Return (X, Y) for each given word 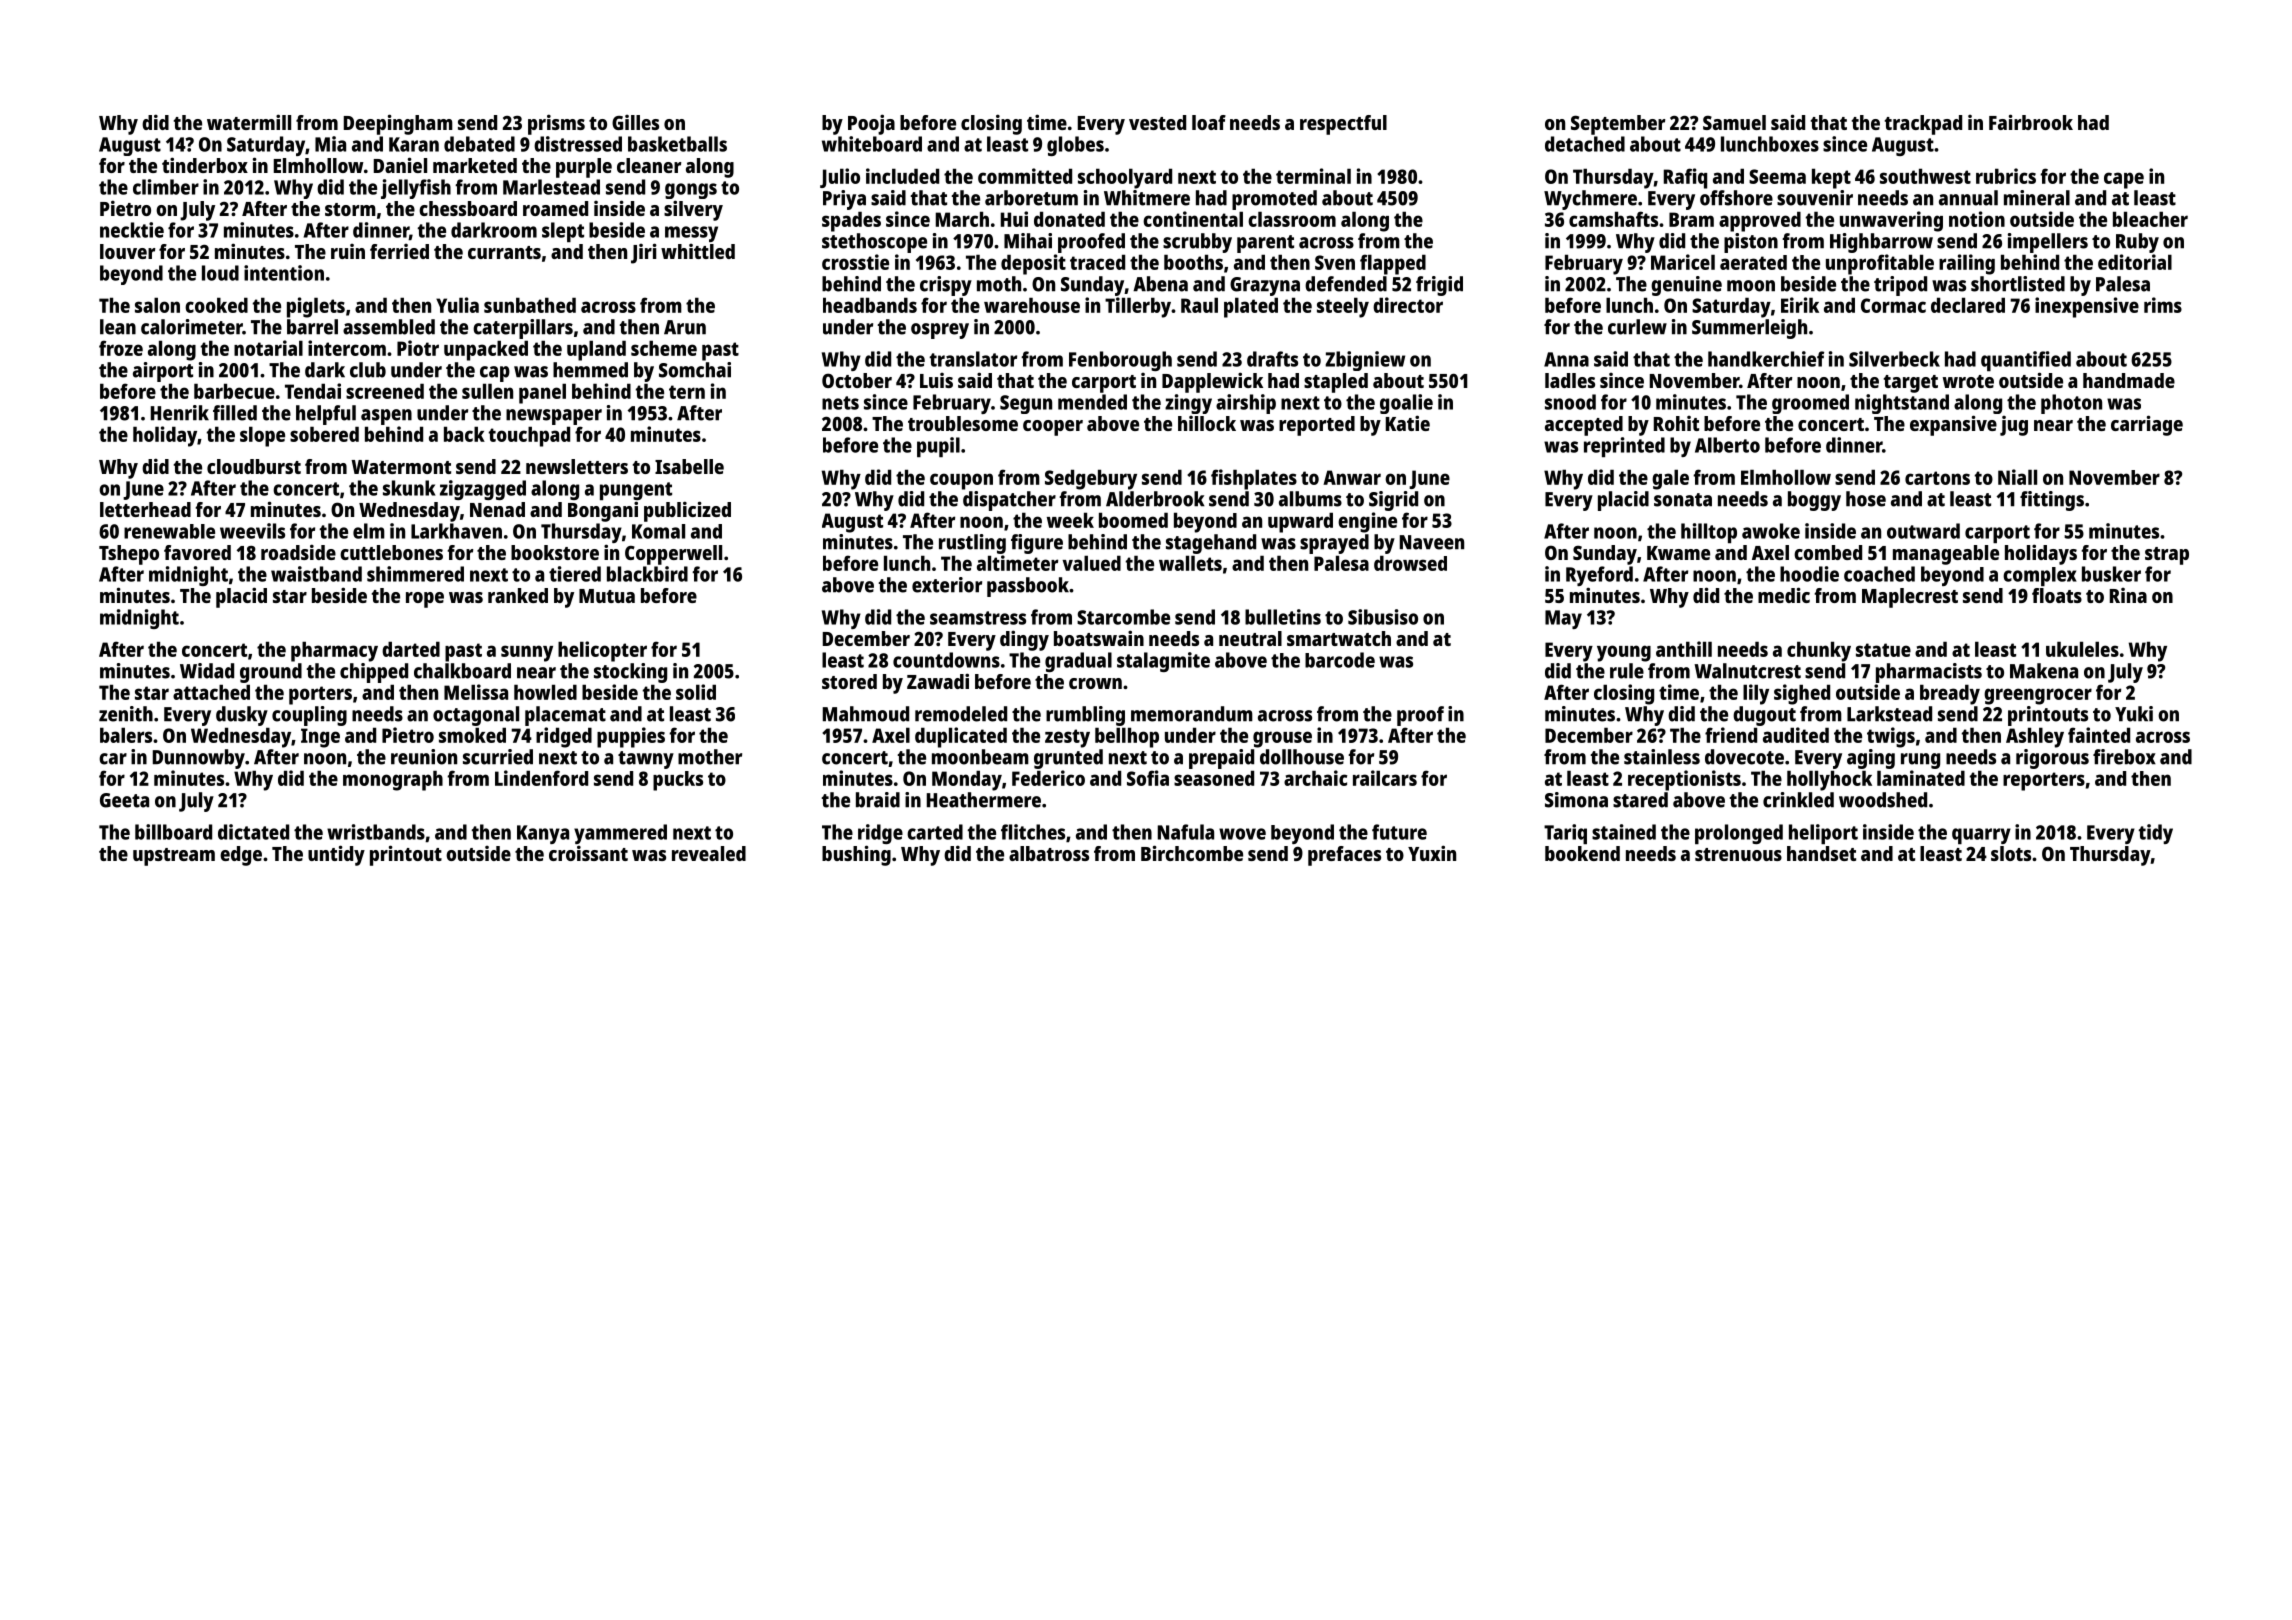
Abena (1160, 284)
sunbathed (530, 305)
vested (1157, 122)
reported (1317, 426)
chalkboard (462, 671)
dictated (253, 832)
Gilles (635, 122)
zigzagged (483, 490)
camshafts (1613, 219)
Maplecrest (1910, 598)
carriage (2147, 425)
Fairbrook (2031, 122)
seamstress (978, 618)
